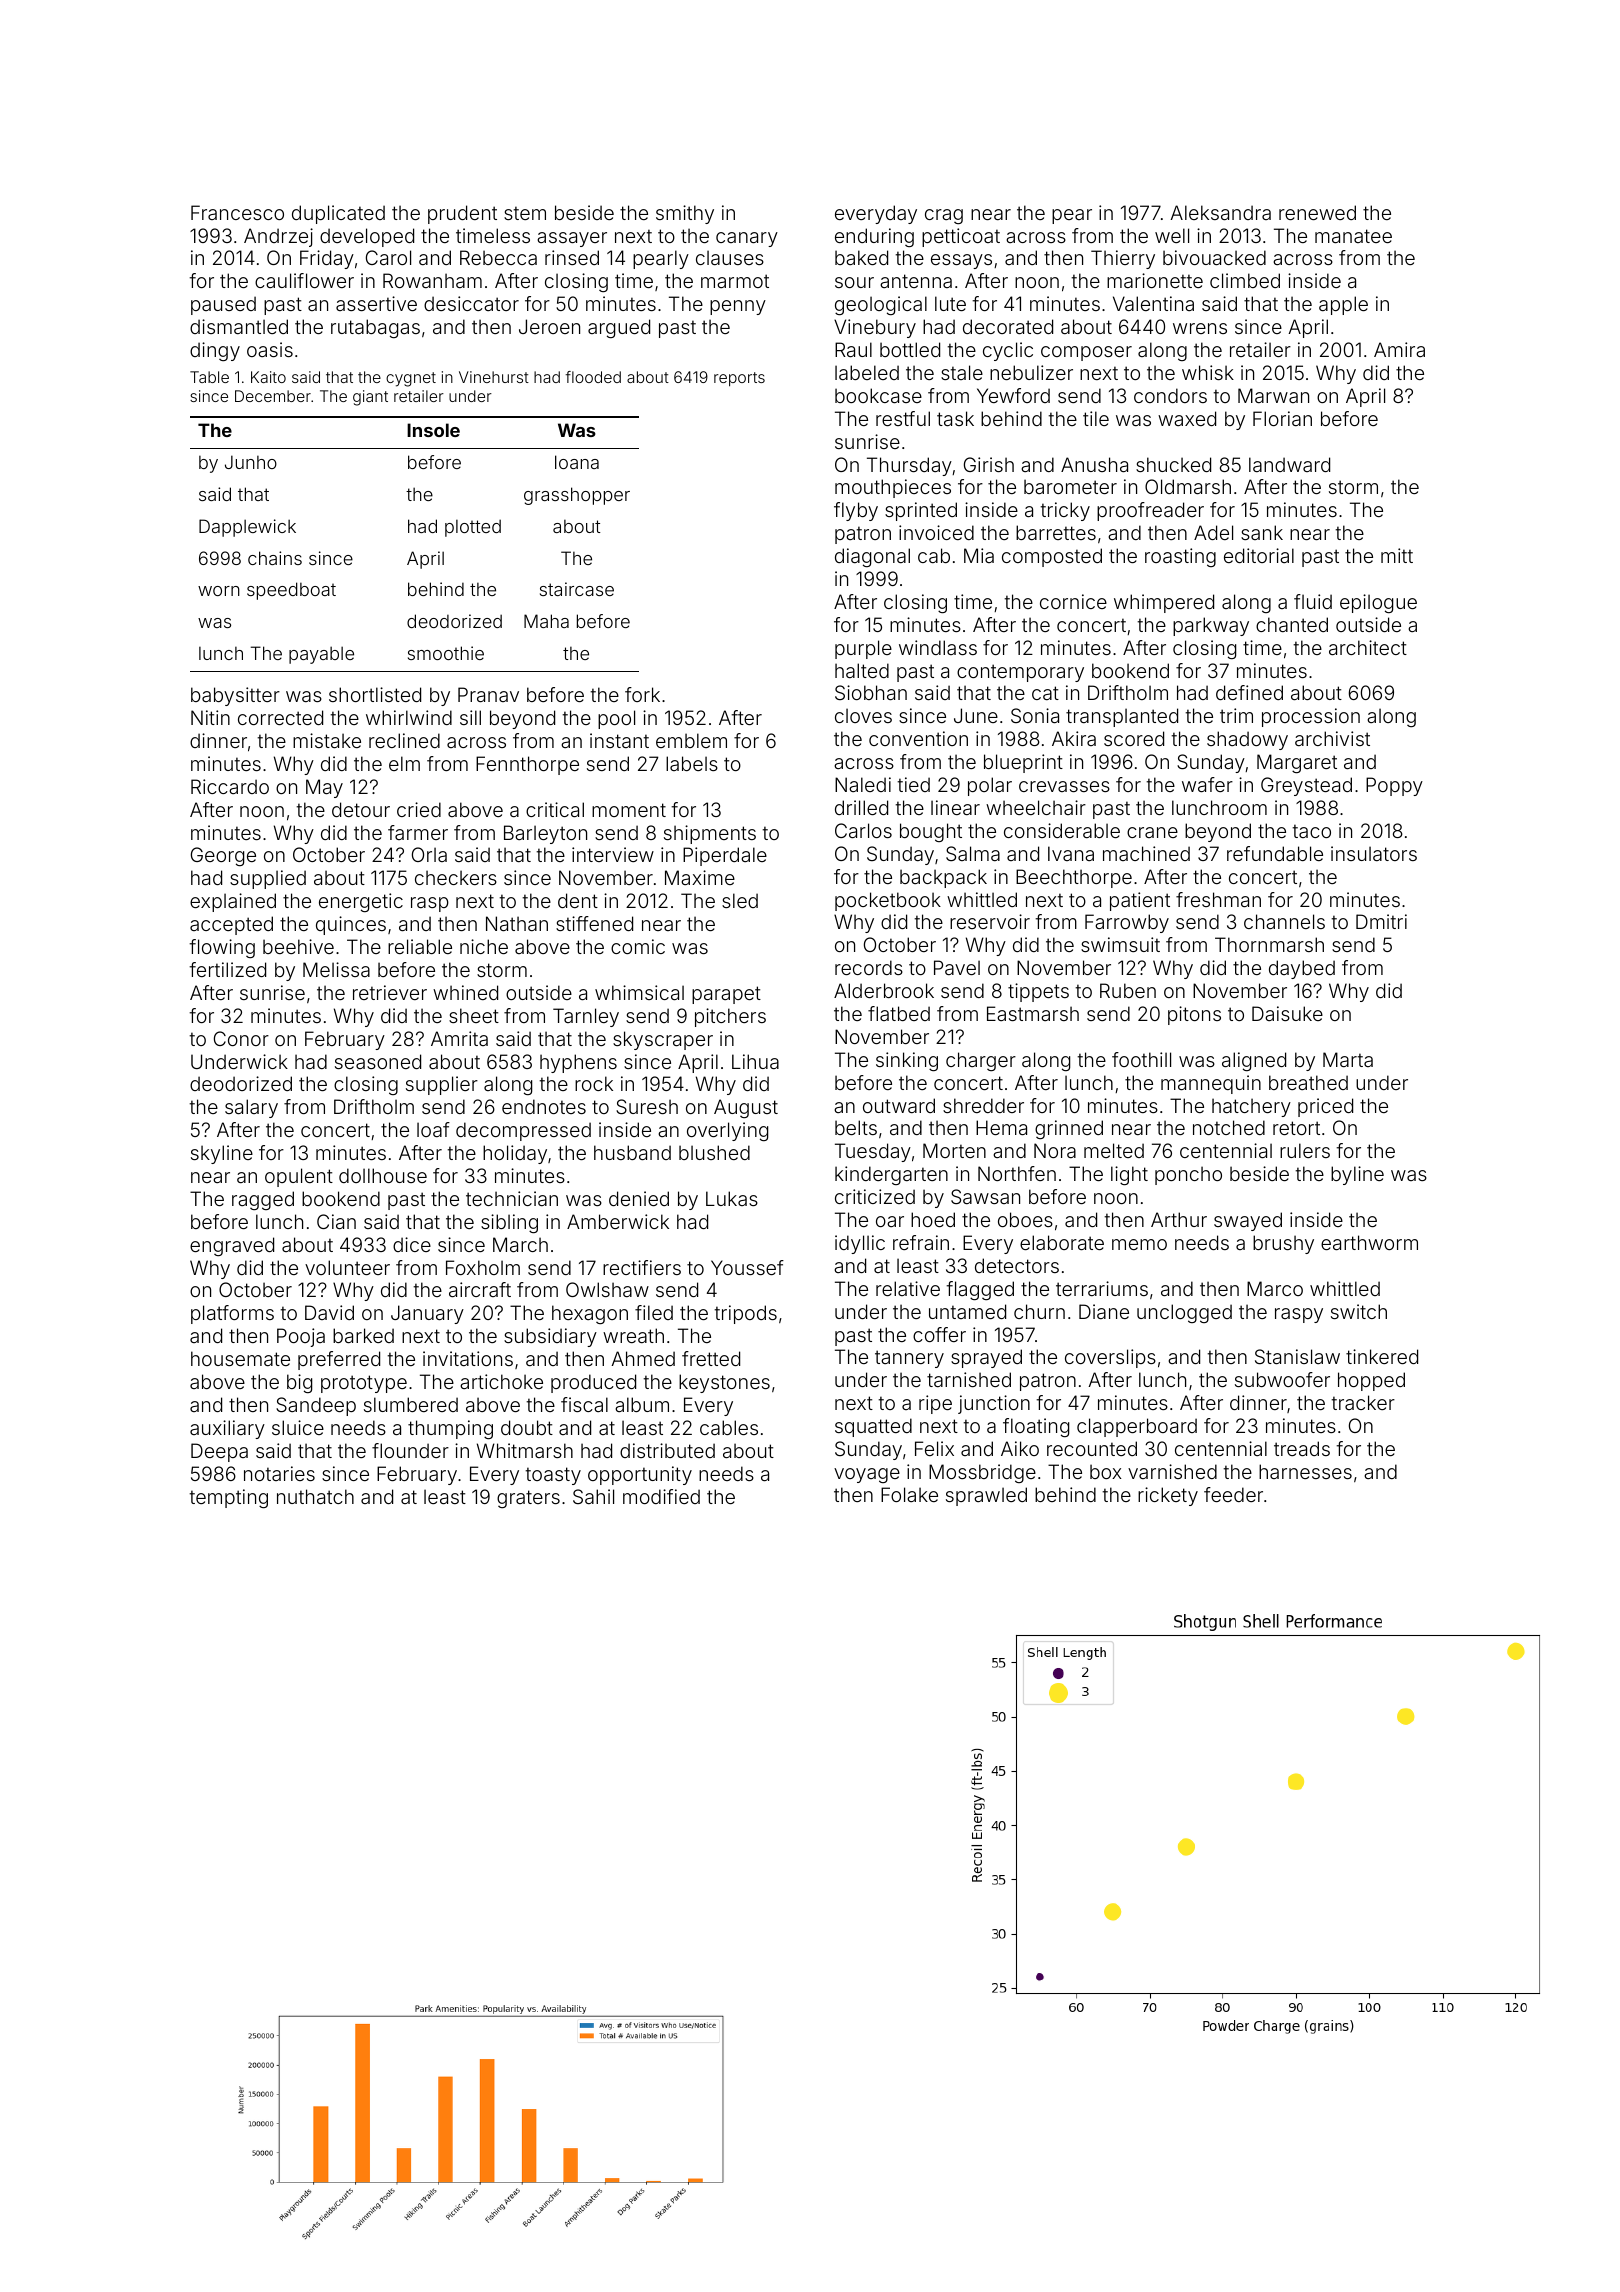 This screenshot has width=1620, height=2292. I want to click on detectors, so click(1017, 1265).
